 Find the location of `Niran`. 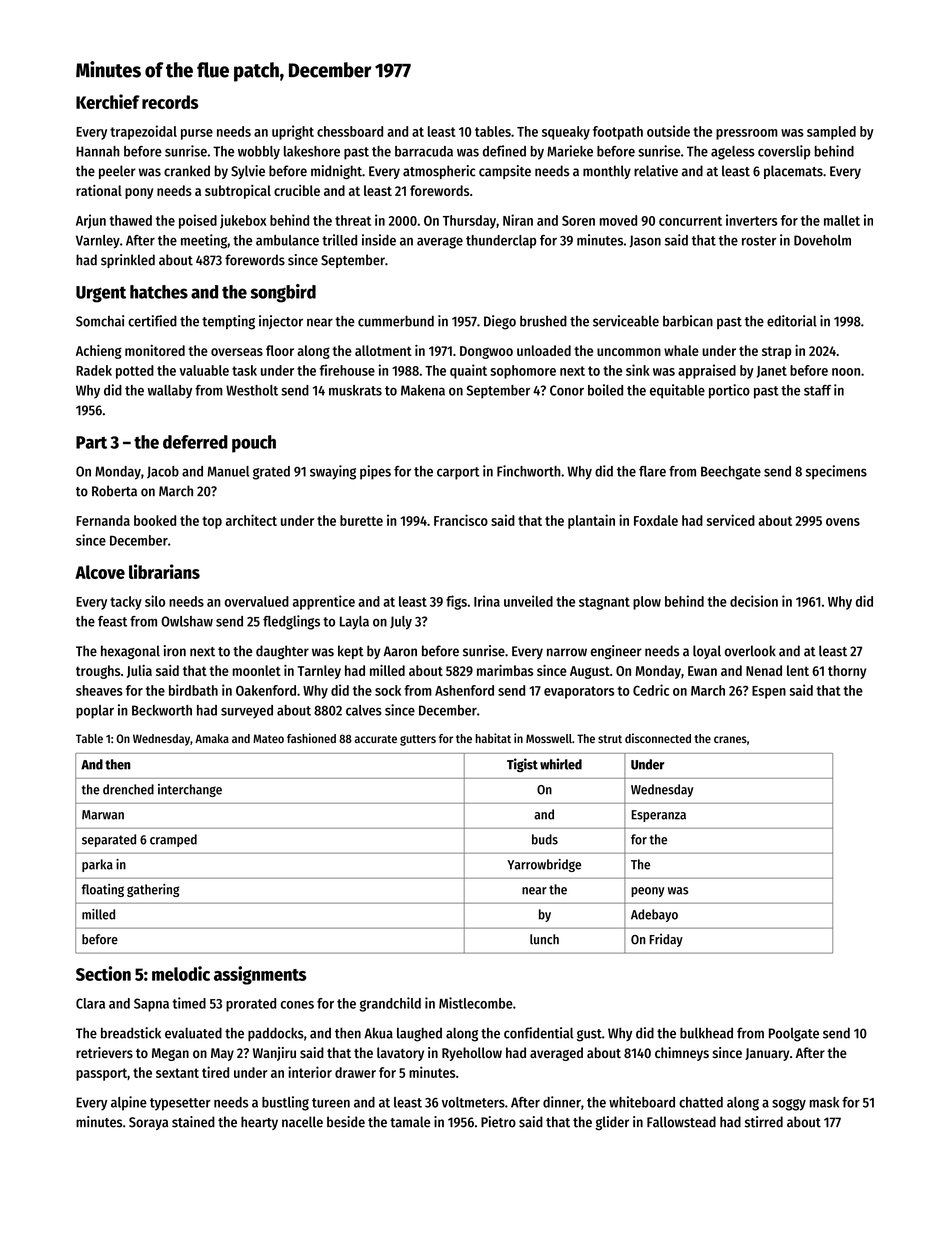

Niran is located at coordinates (518, 220).
